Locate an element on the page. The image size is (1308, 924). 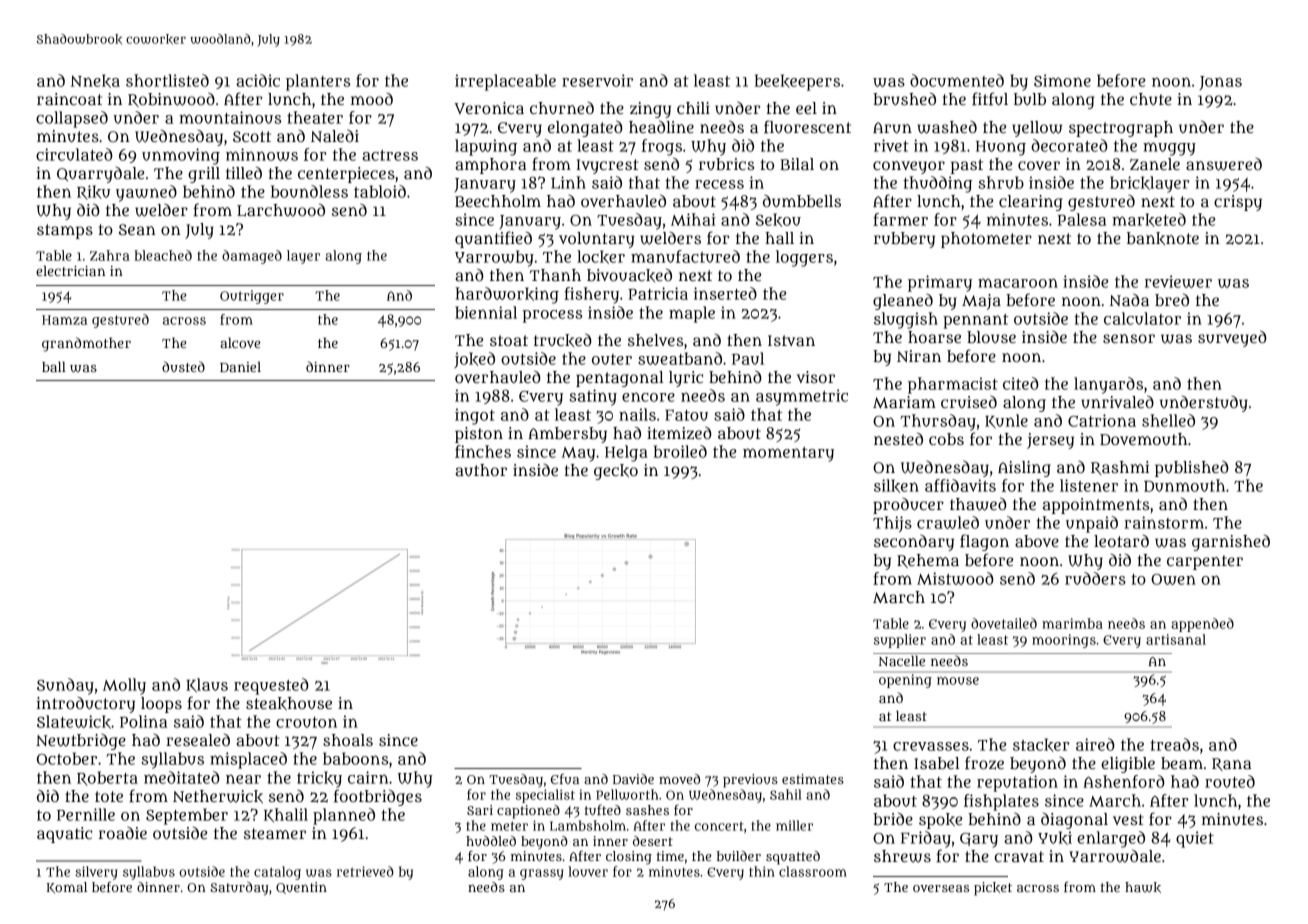
Outrigger is located at coordinates (252, 297).
